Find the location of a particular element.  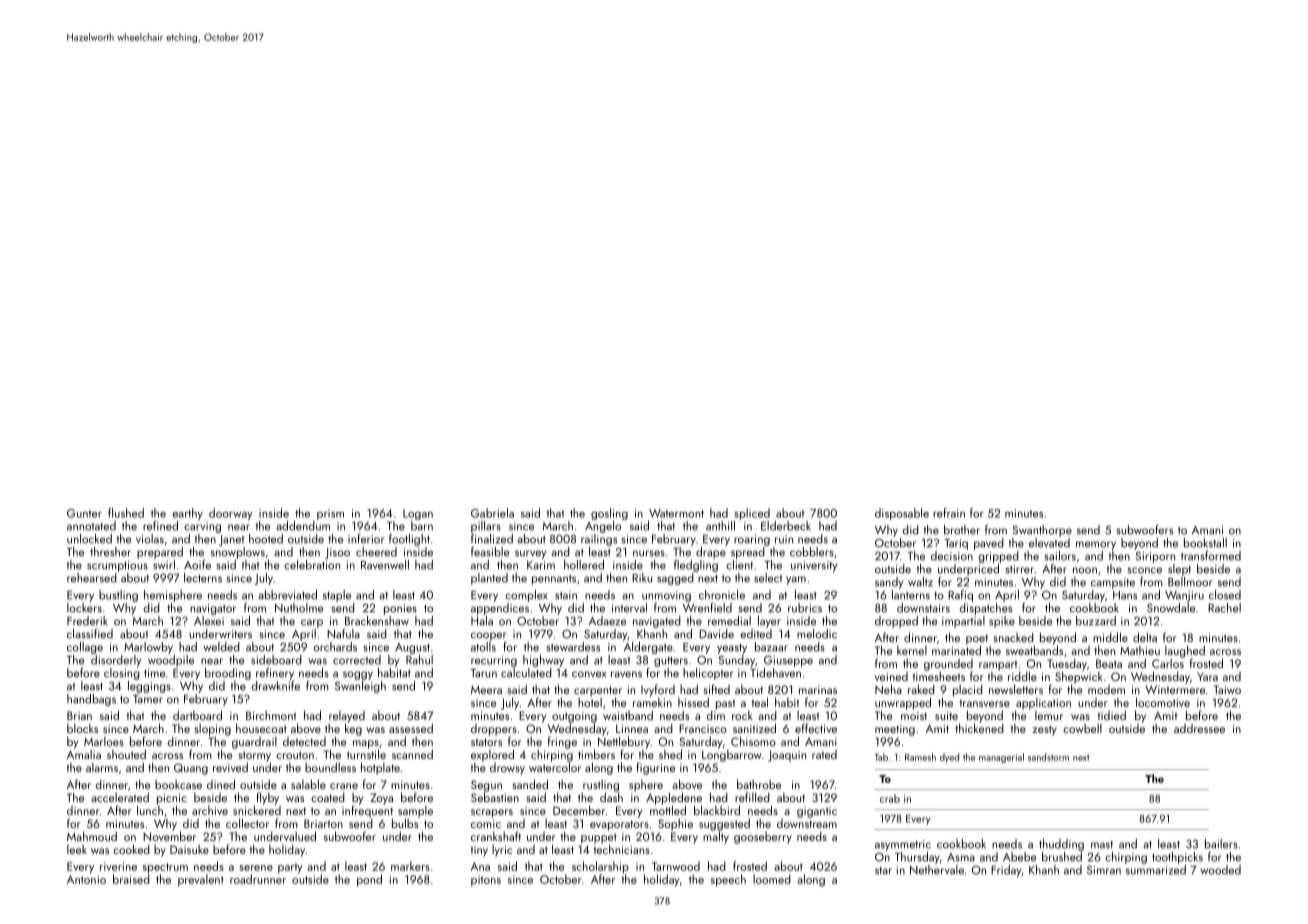

watercolor is located at coordinates (555, 767).
